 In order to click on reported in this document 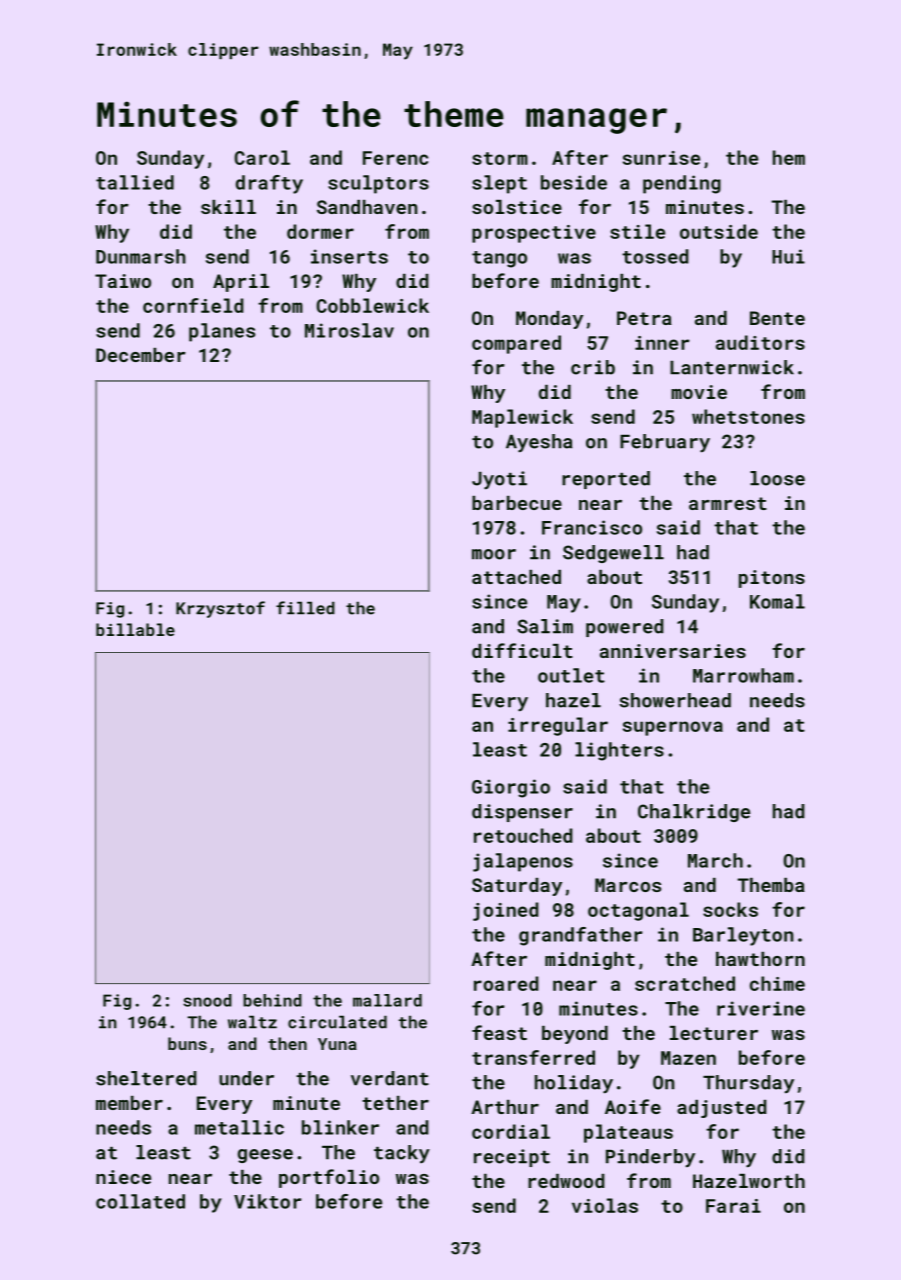, I will do `click(606, 480)`.
